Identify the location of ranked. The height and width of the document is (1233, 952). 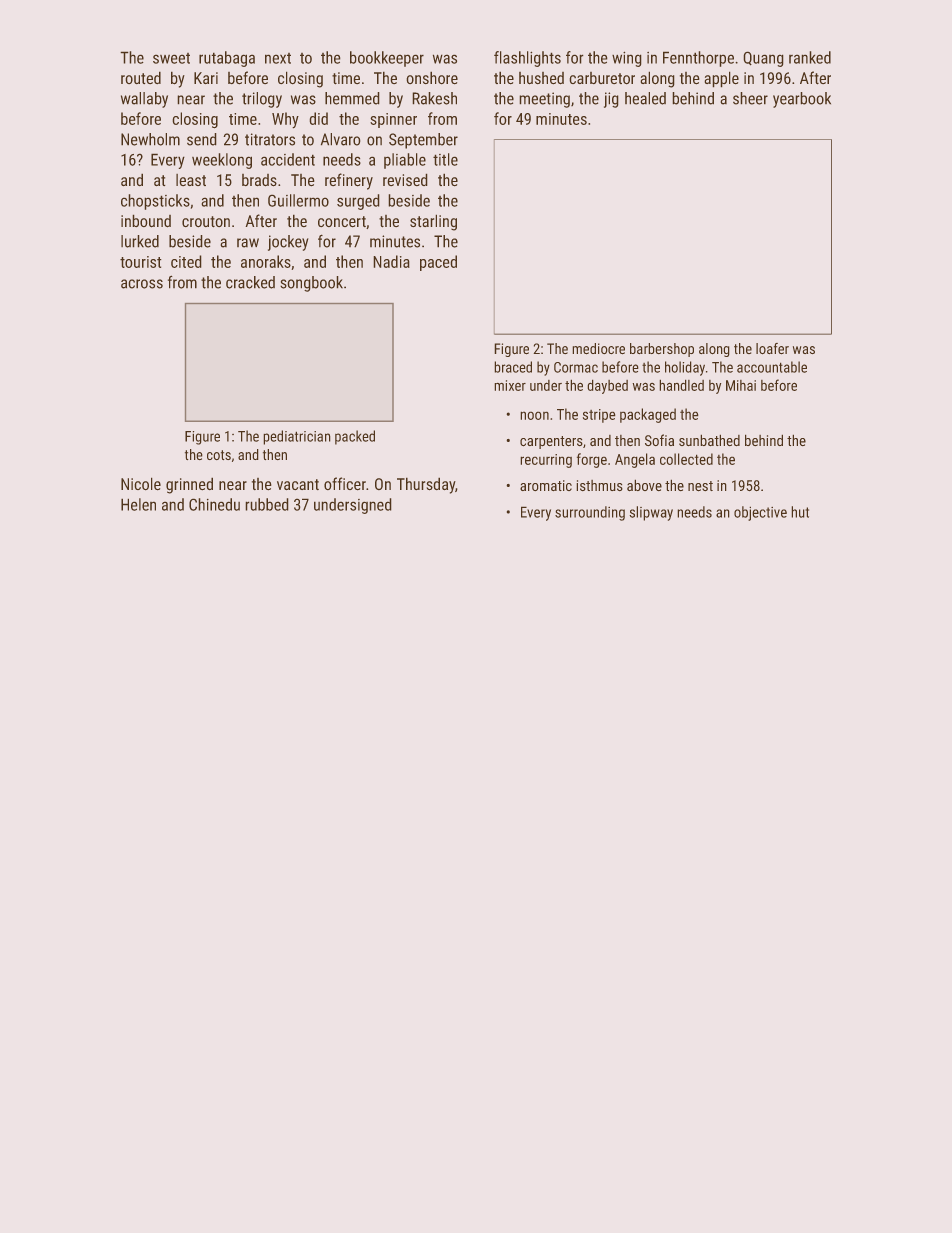
(810, 57).
